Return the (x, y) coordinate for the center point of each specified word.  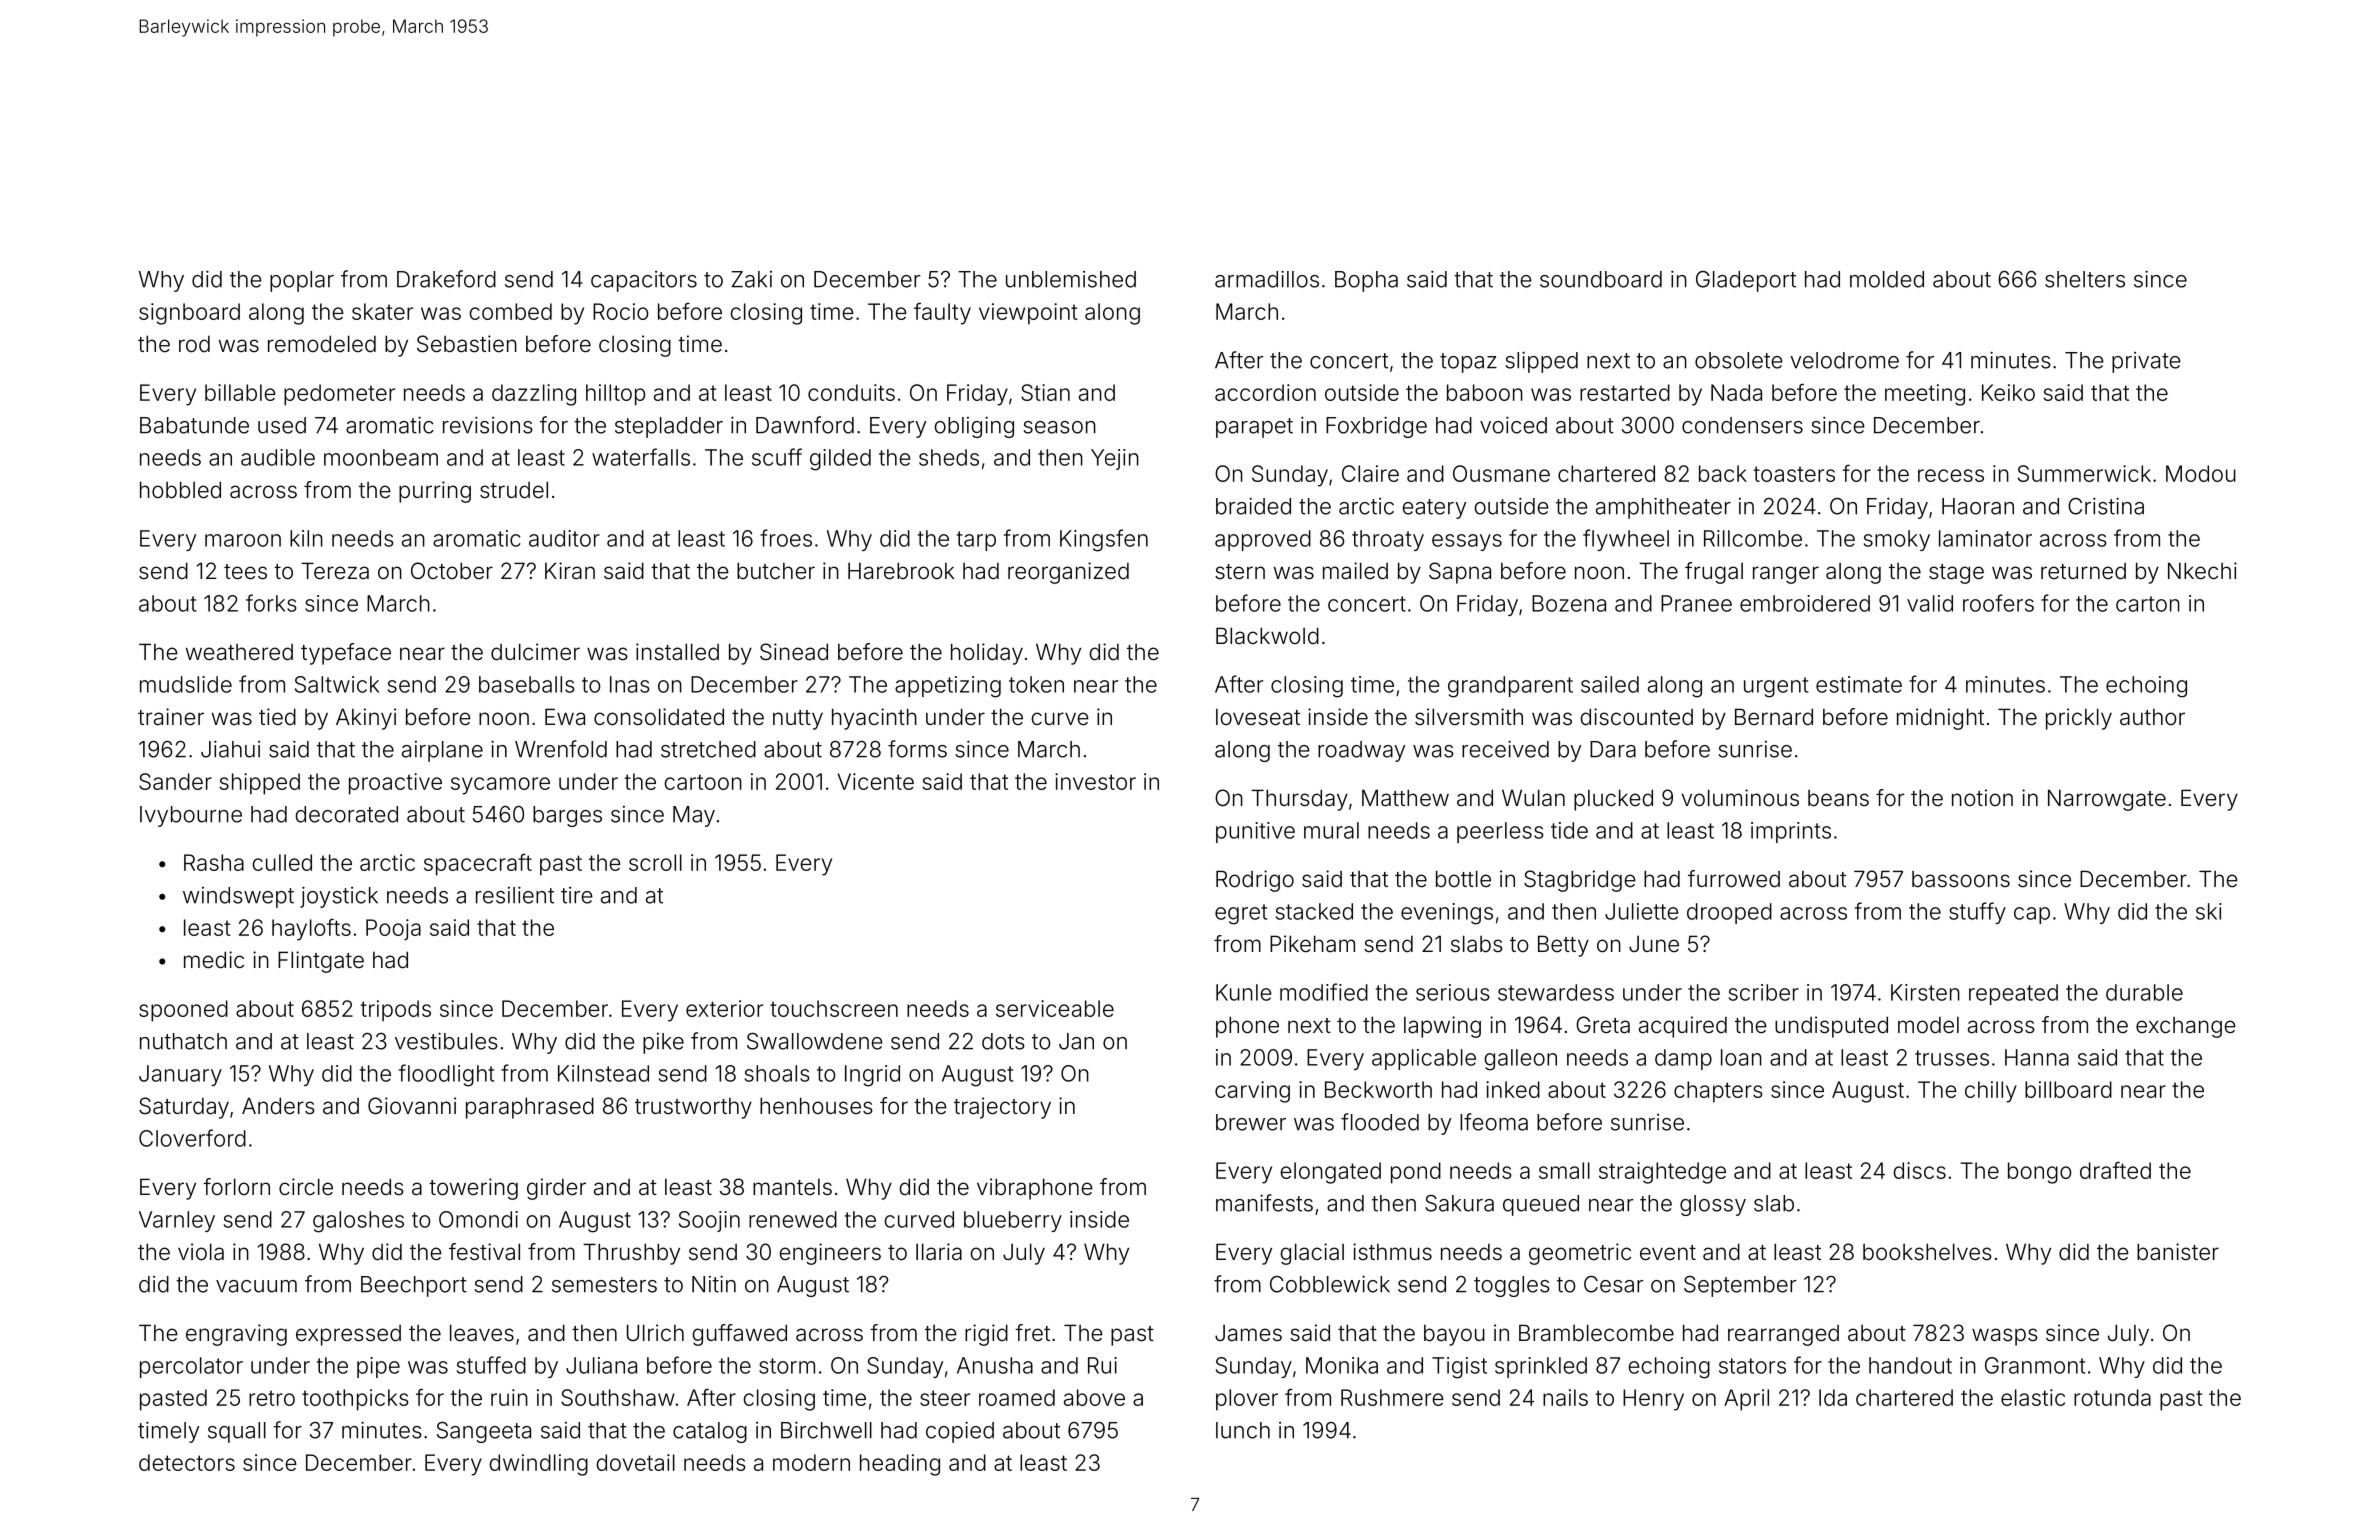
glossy (1713, 1205)
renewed (793, 1219)
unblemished (1071, 279)
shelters (2085, 279)
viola (201, 1252)
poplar (302, 281)
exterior (724, 1008)
